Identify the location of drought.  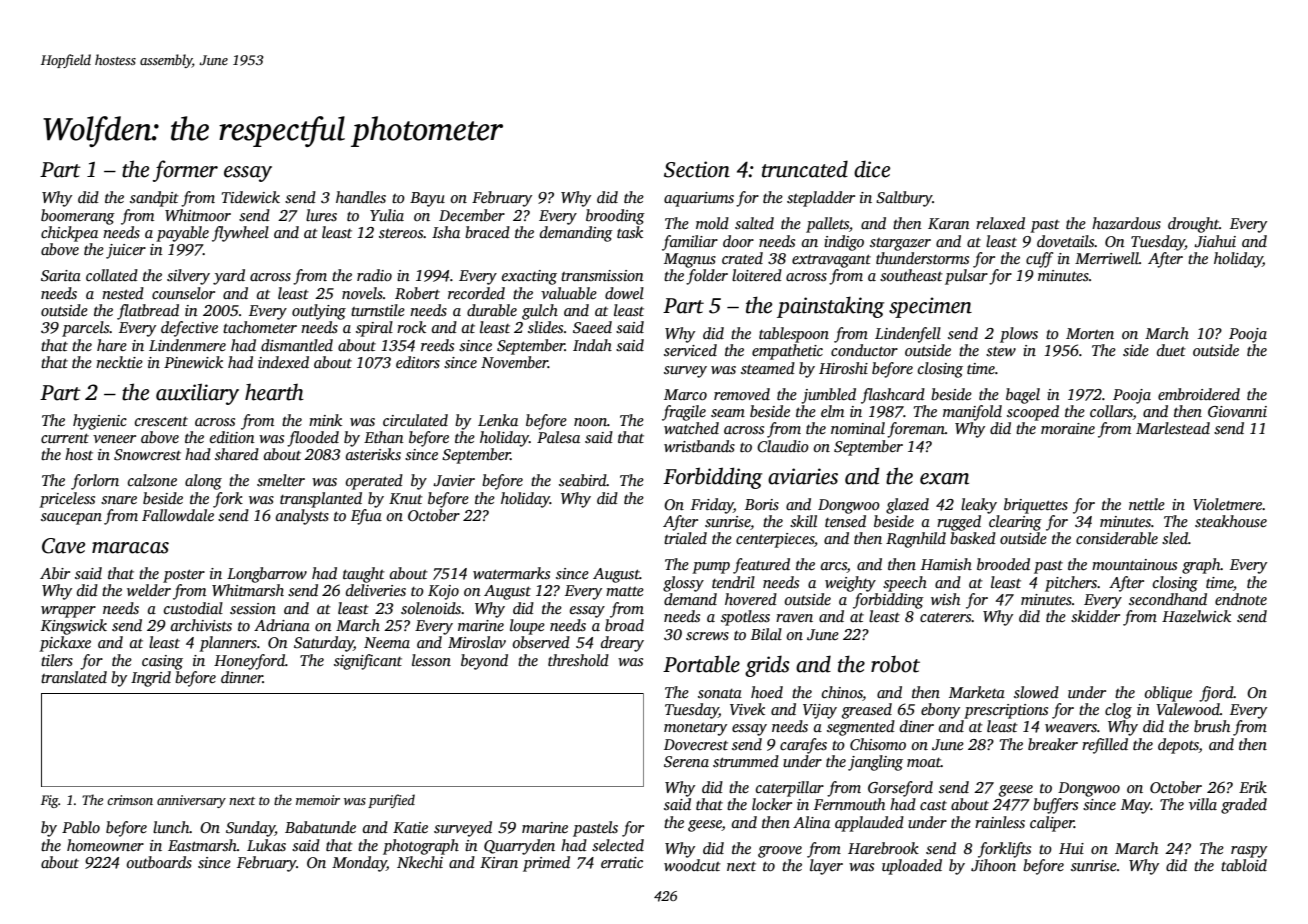
(1193, 225).
